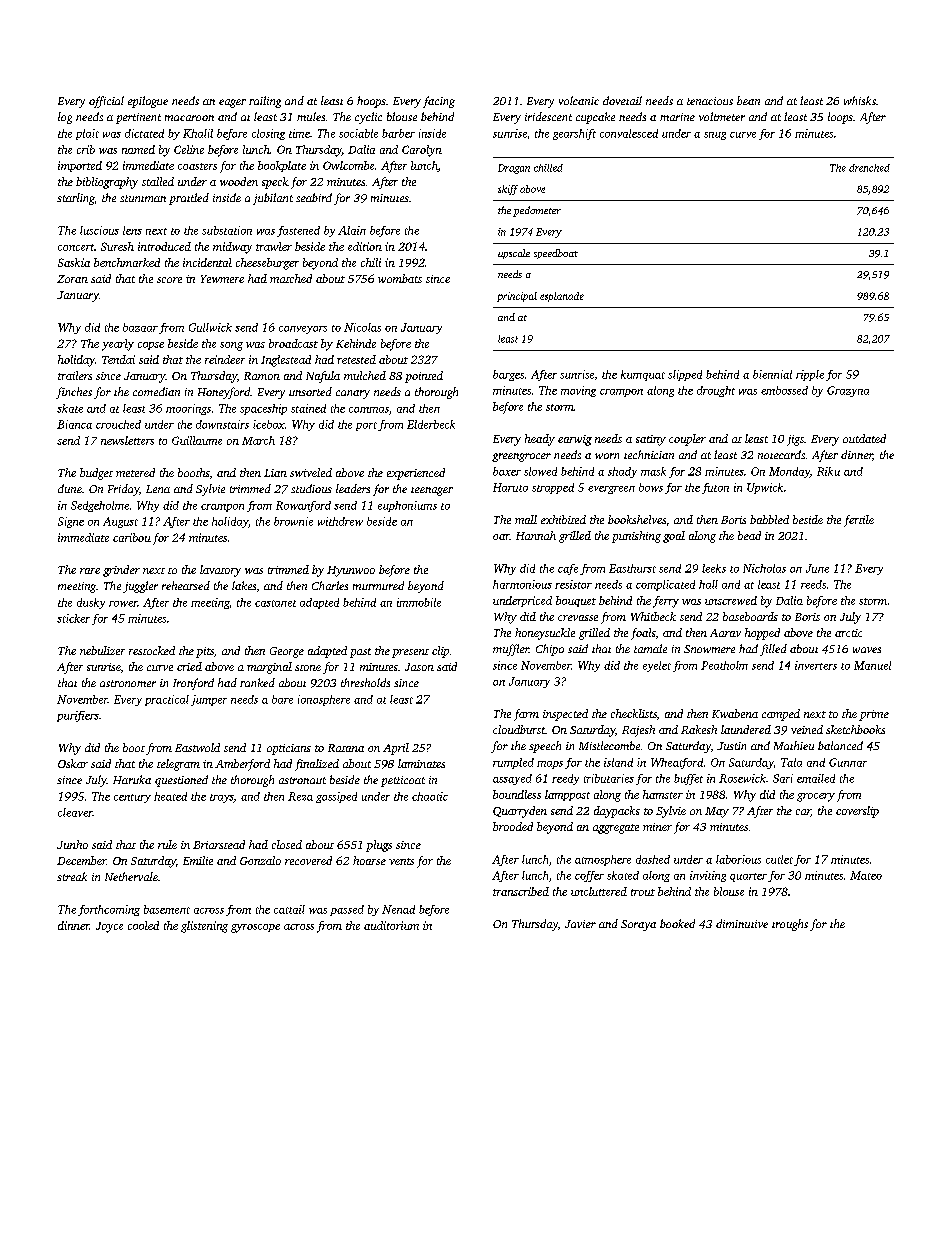 This image has height=1233, width=952. What do you see at coordinates (710, 101) in the image?
I see `tenacious` at bounding box center [710, 101].
